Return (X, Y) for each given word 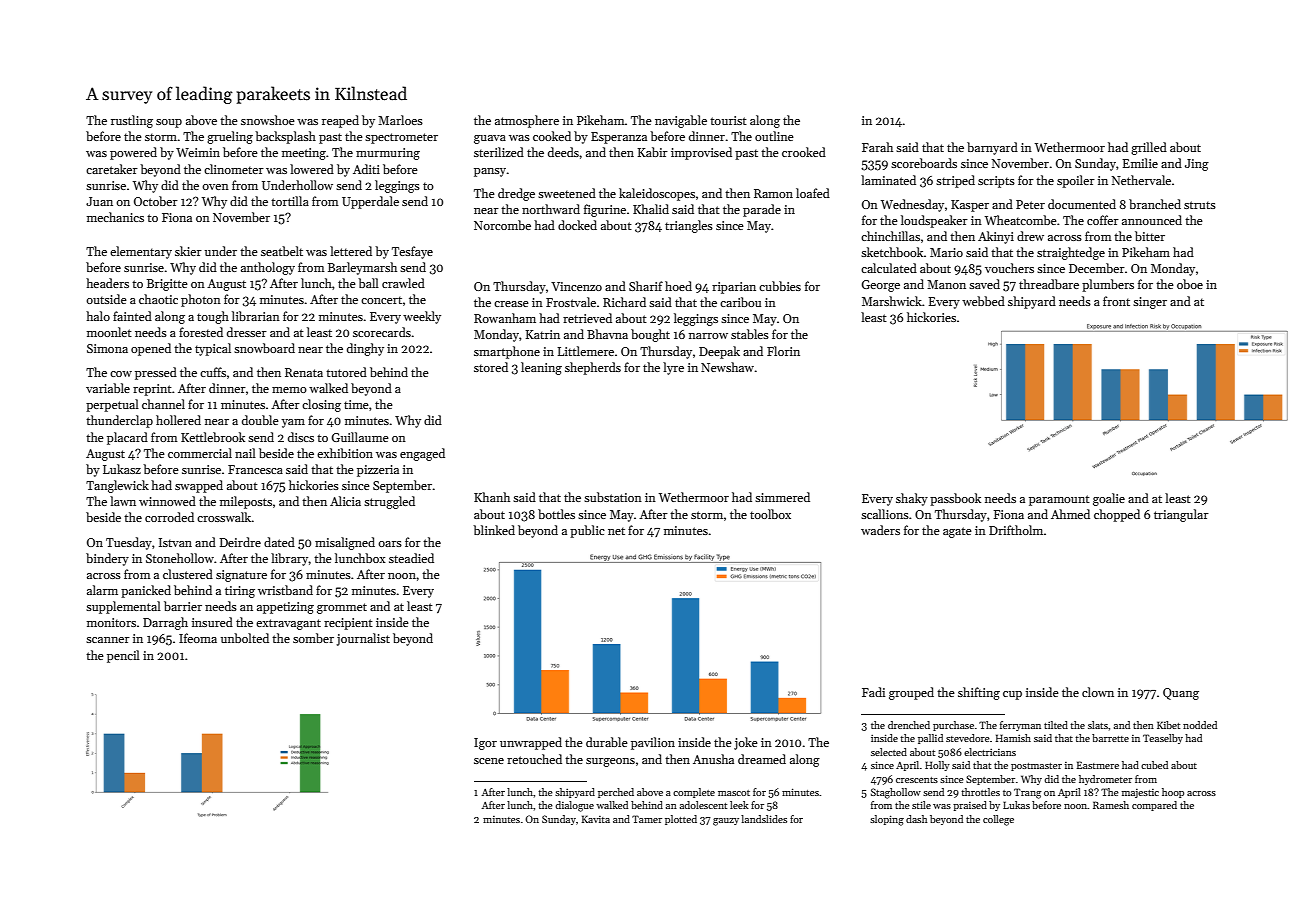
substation (613, 497)
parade (762, 210)
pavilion (653, 743)
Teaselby (1163, 739)
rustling (132, 121)
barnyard (992, 148)
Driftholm (1016, 530)
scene (489, 761)
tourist (728, 120)
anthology (268, 268)
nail (245, 453)
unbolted (245, 638)
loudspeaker (934, 221)
